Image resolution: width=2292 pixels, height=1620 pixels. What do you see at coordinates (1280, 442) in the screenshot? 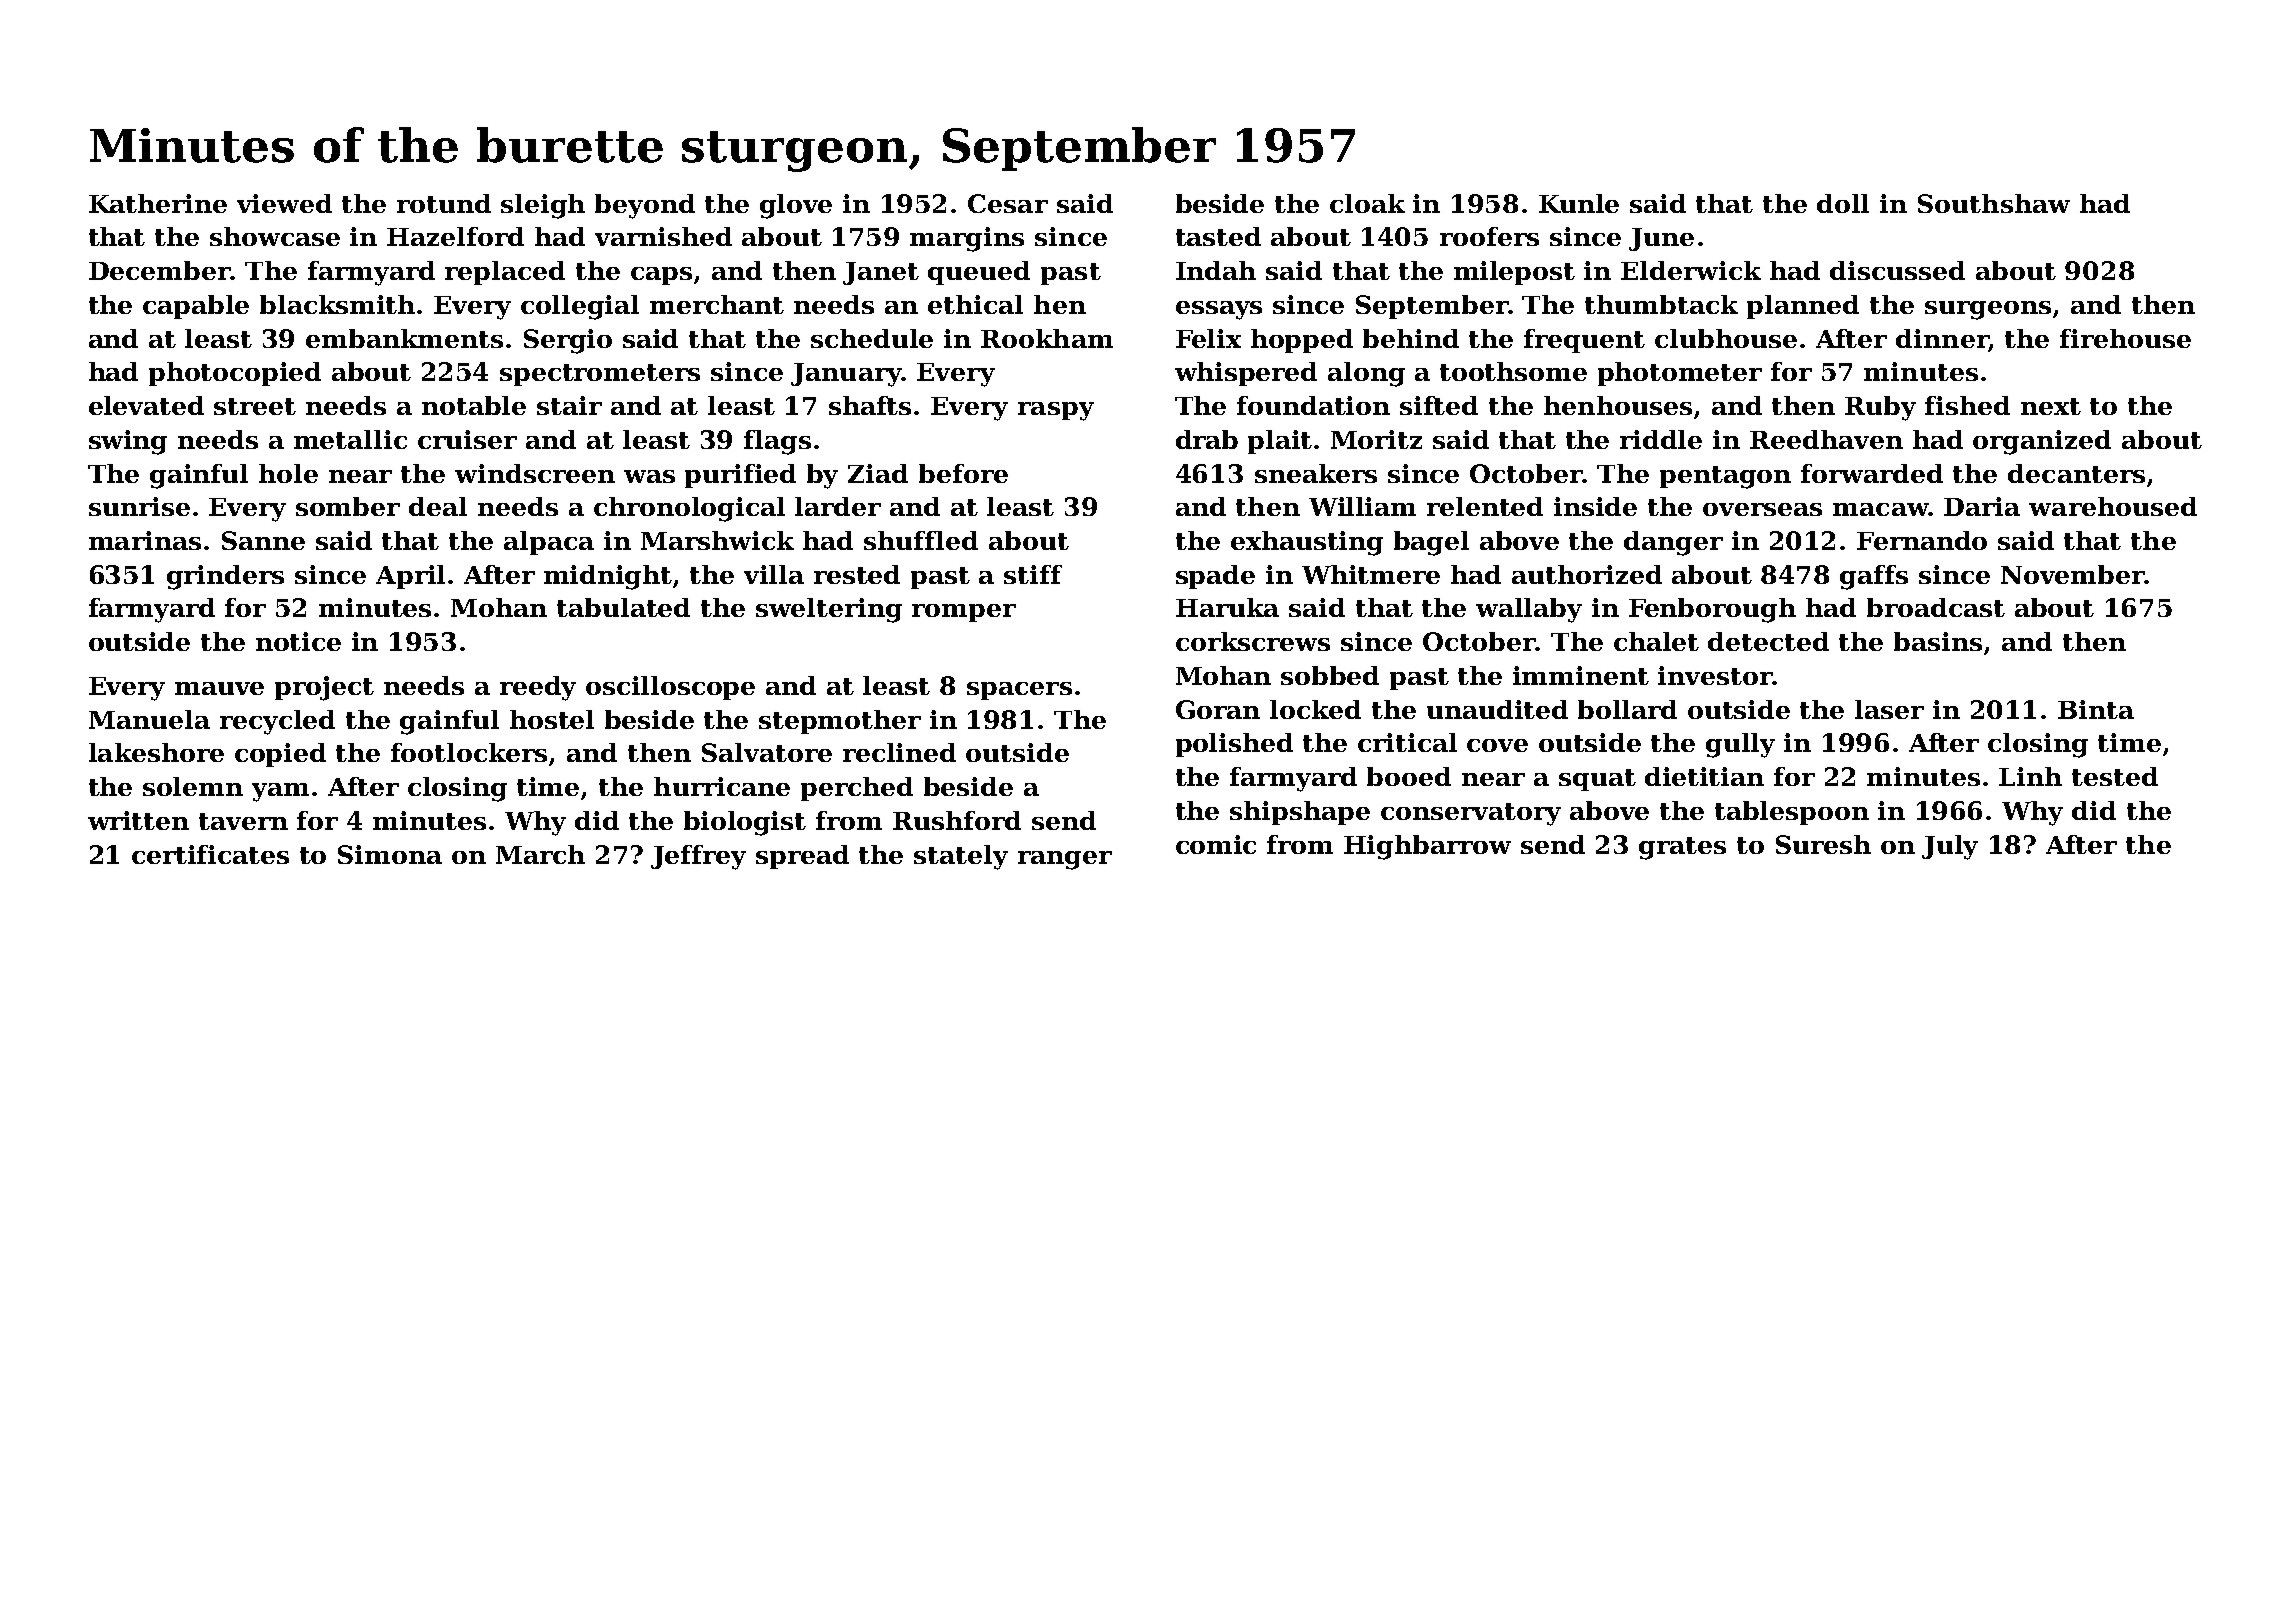
I see `plait` at bounding box center [1280, 442].
